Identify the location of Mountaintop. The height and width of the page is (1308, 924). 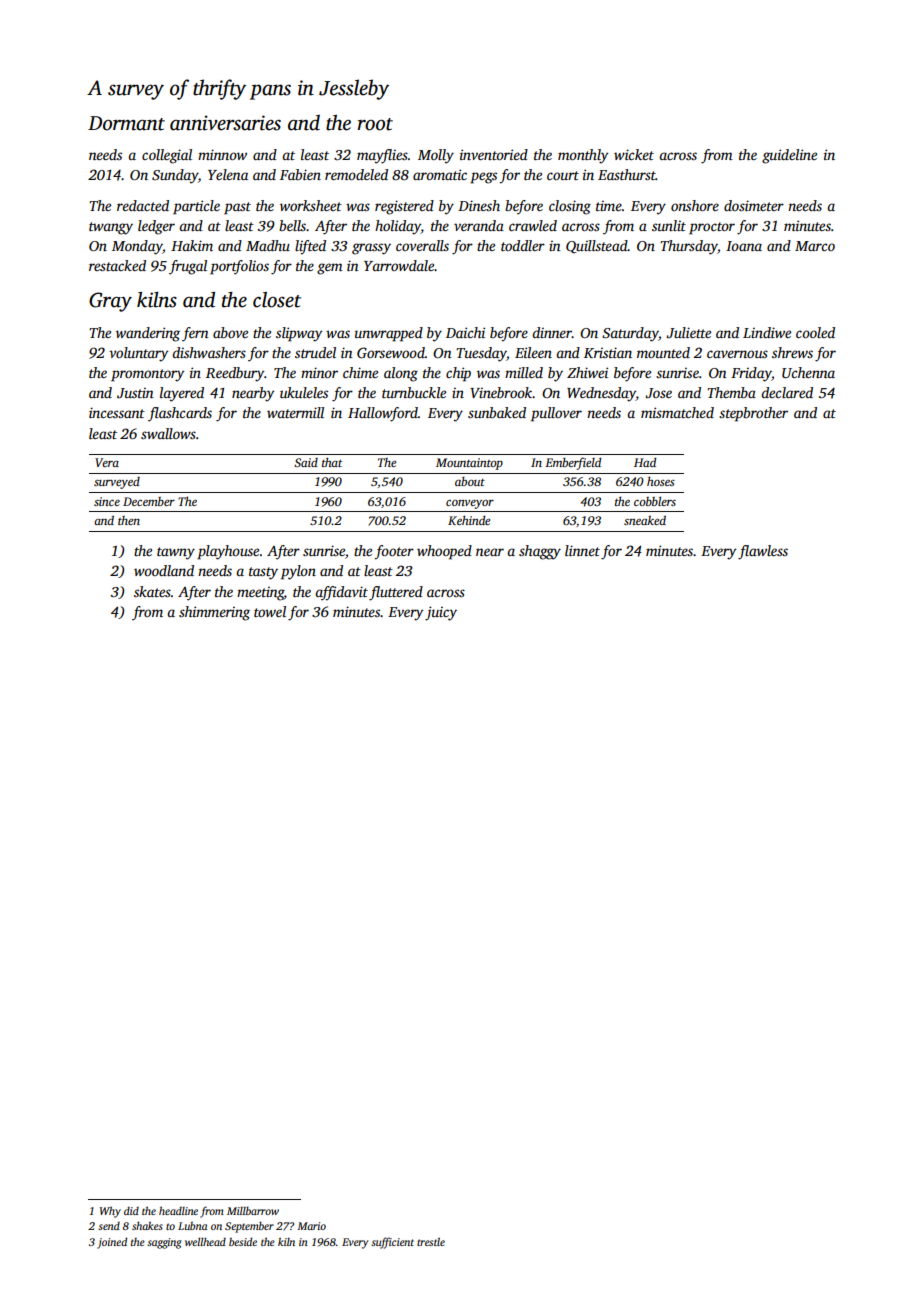
(469, 464).
